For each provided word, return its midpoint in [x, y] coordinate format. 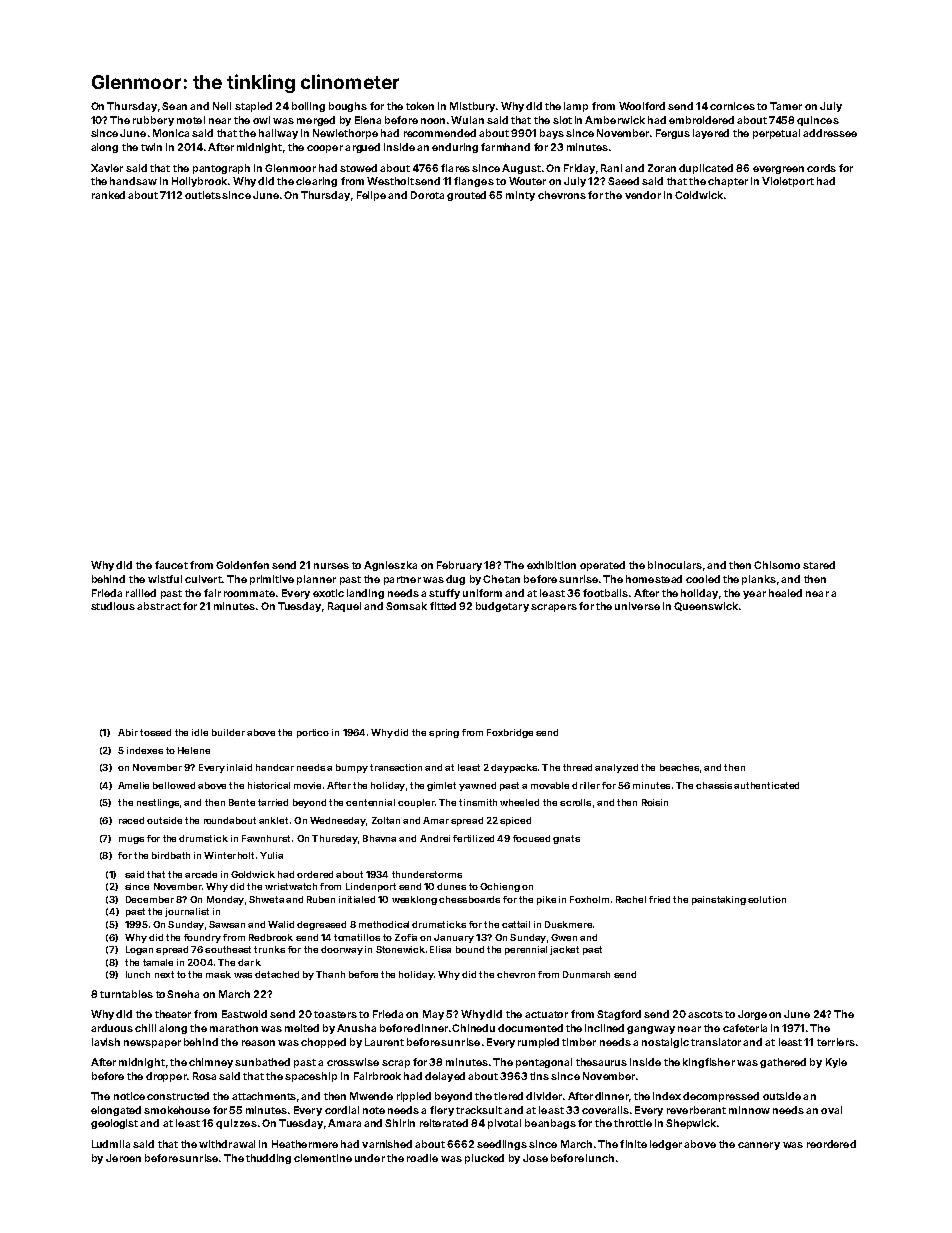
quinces [818, 121]
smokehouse [177, 1110]
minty [520, 196]
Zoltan [386, 820]
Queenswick [706, 606]
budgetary [502, 607]
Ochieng [500, 887]
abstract [159, 606]
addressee [830, 133]
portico [313, 733]
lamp [576, 107]
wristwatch [291, 886]
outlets [203, 195]
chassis [714, 785]
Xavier [107, 168]
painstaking [719, 900]
